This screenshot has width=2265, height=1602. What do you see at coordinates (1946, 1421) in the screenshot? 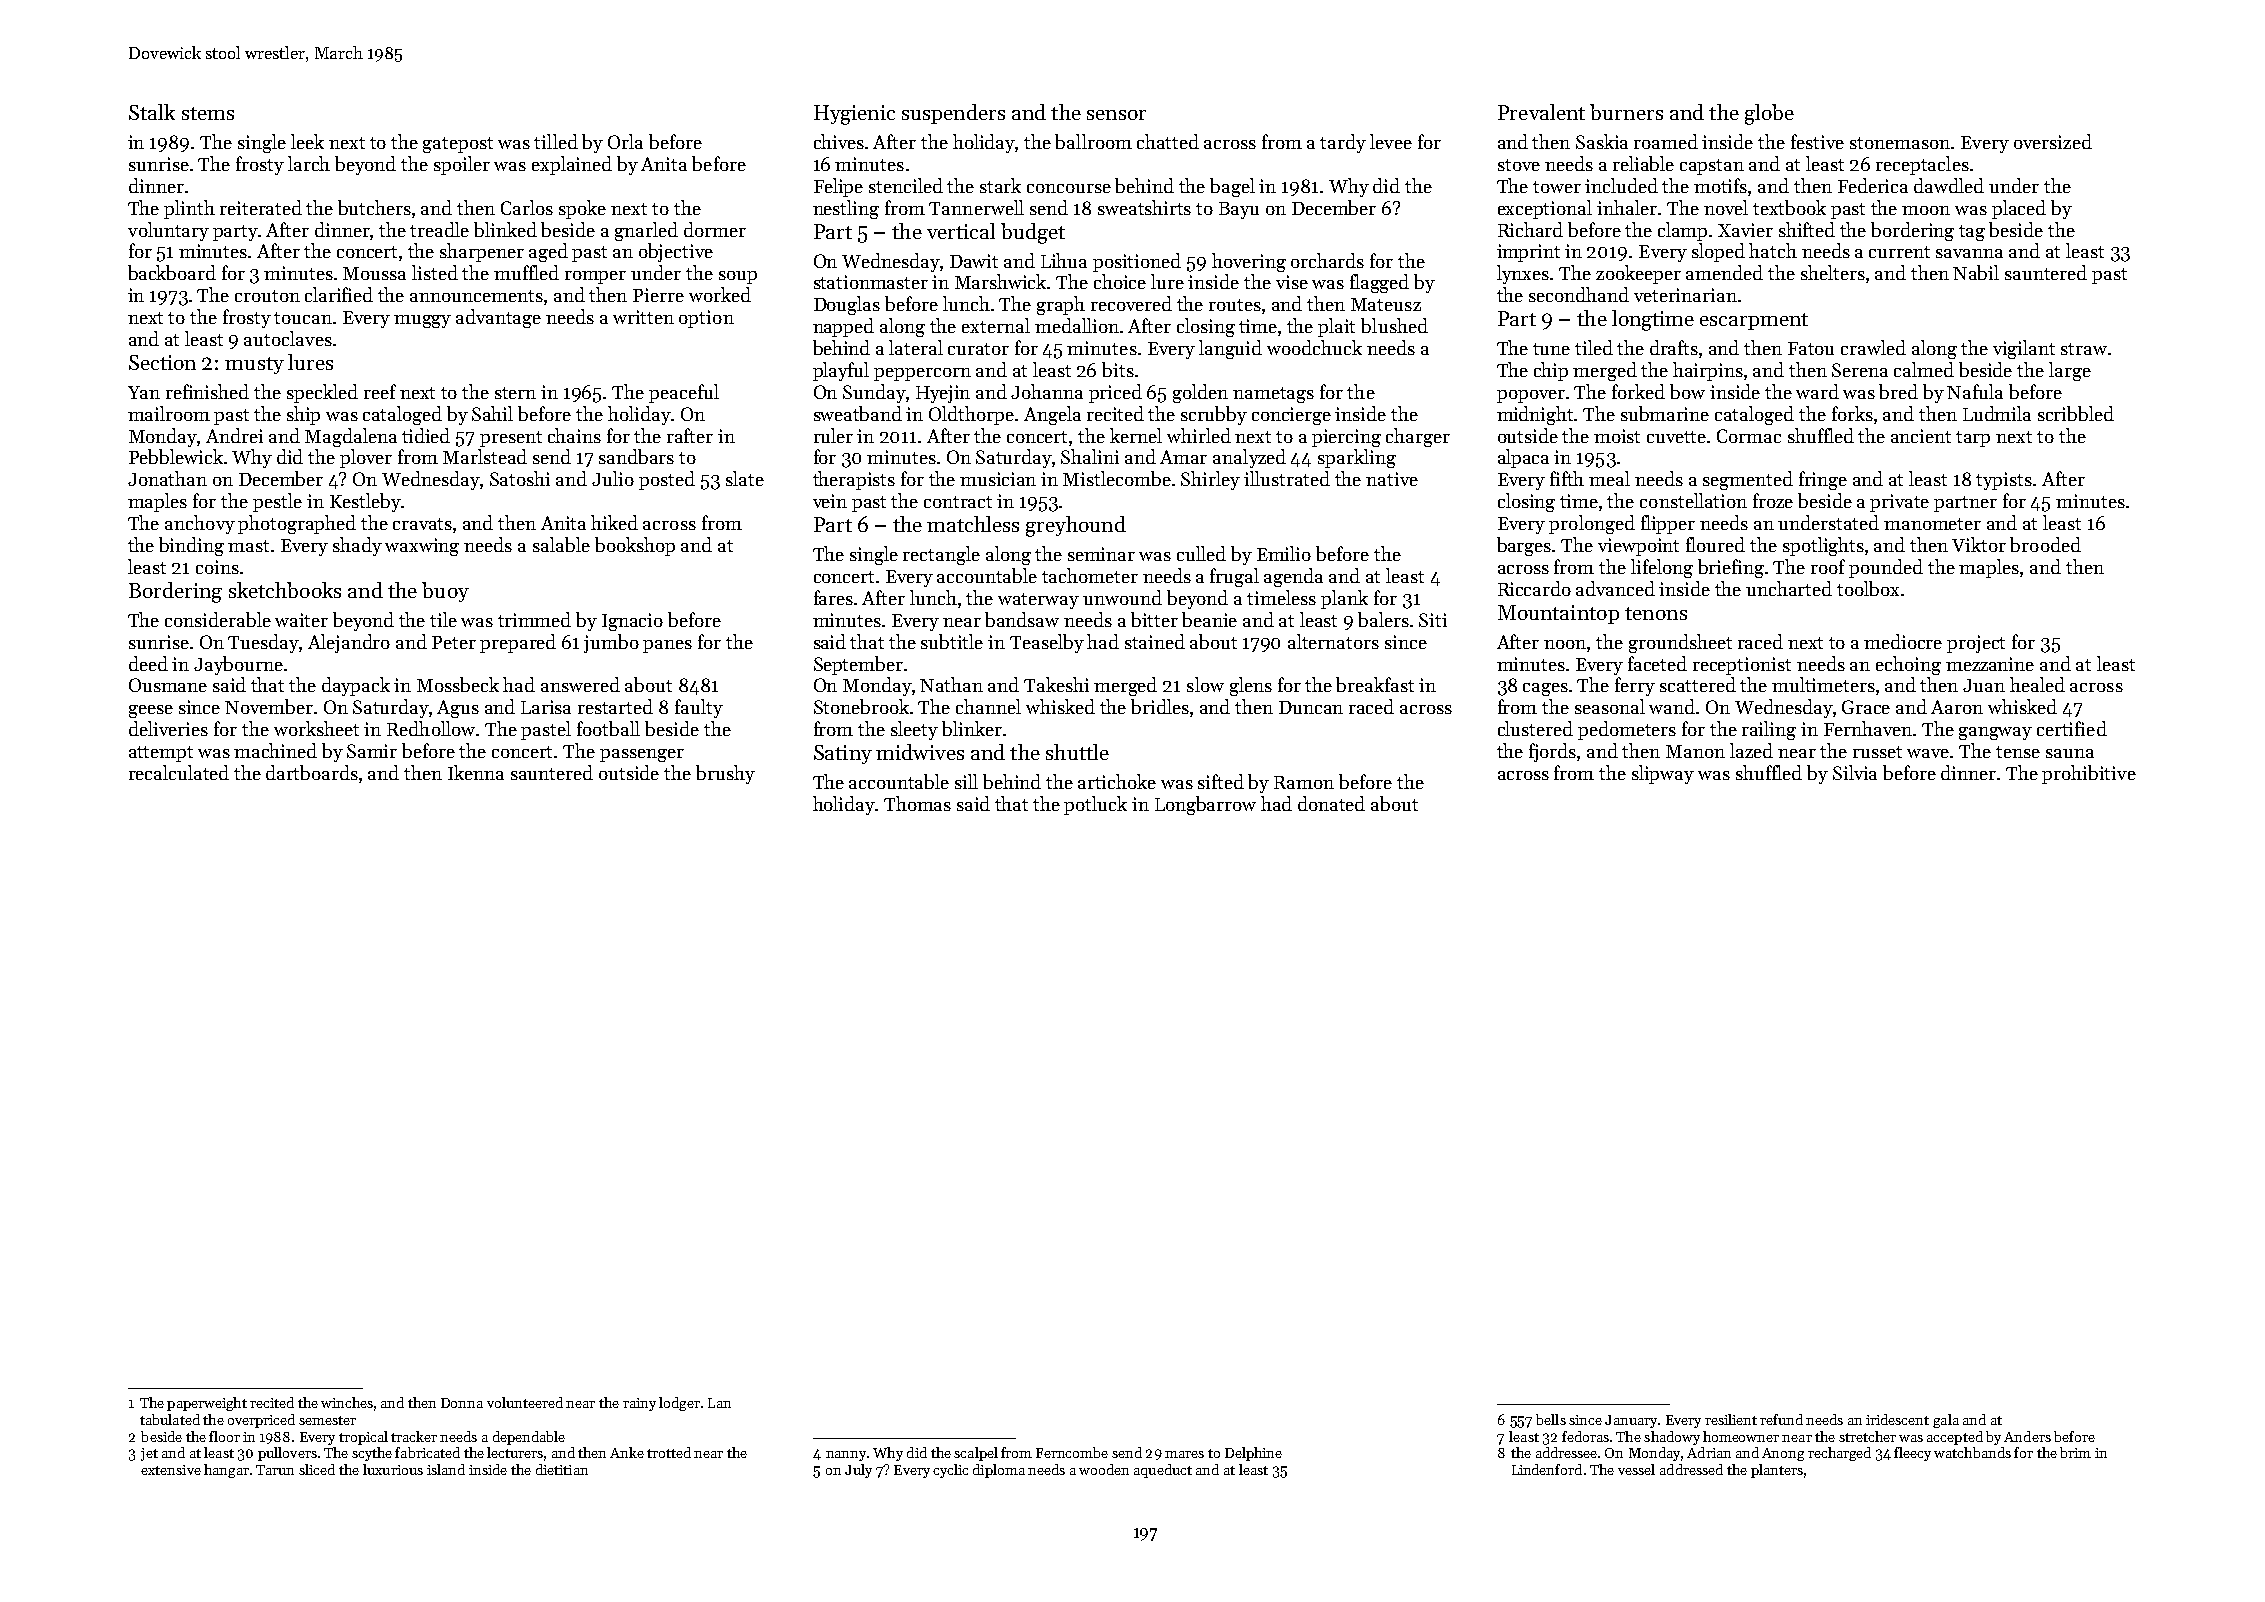
I see `gala` at bounding box center [1946, 1421].
